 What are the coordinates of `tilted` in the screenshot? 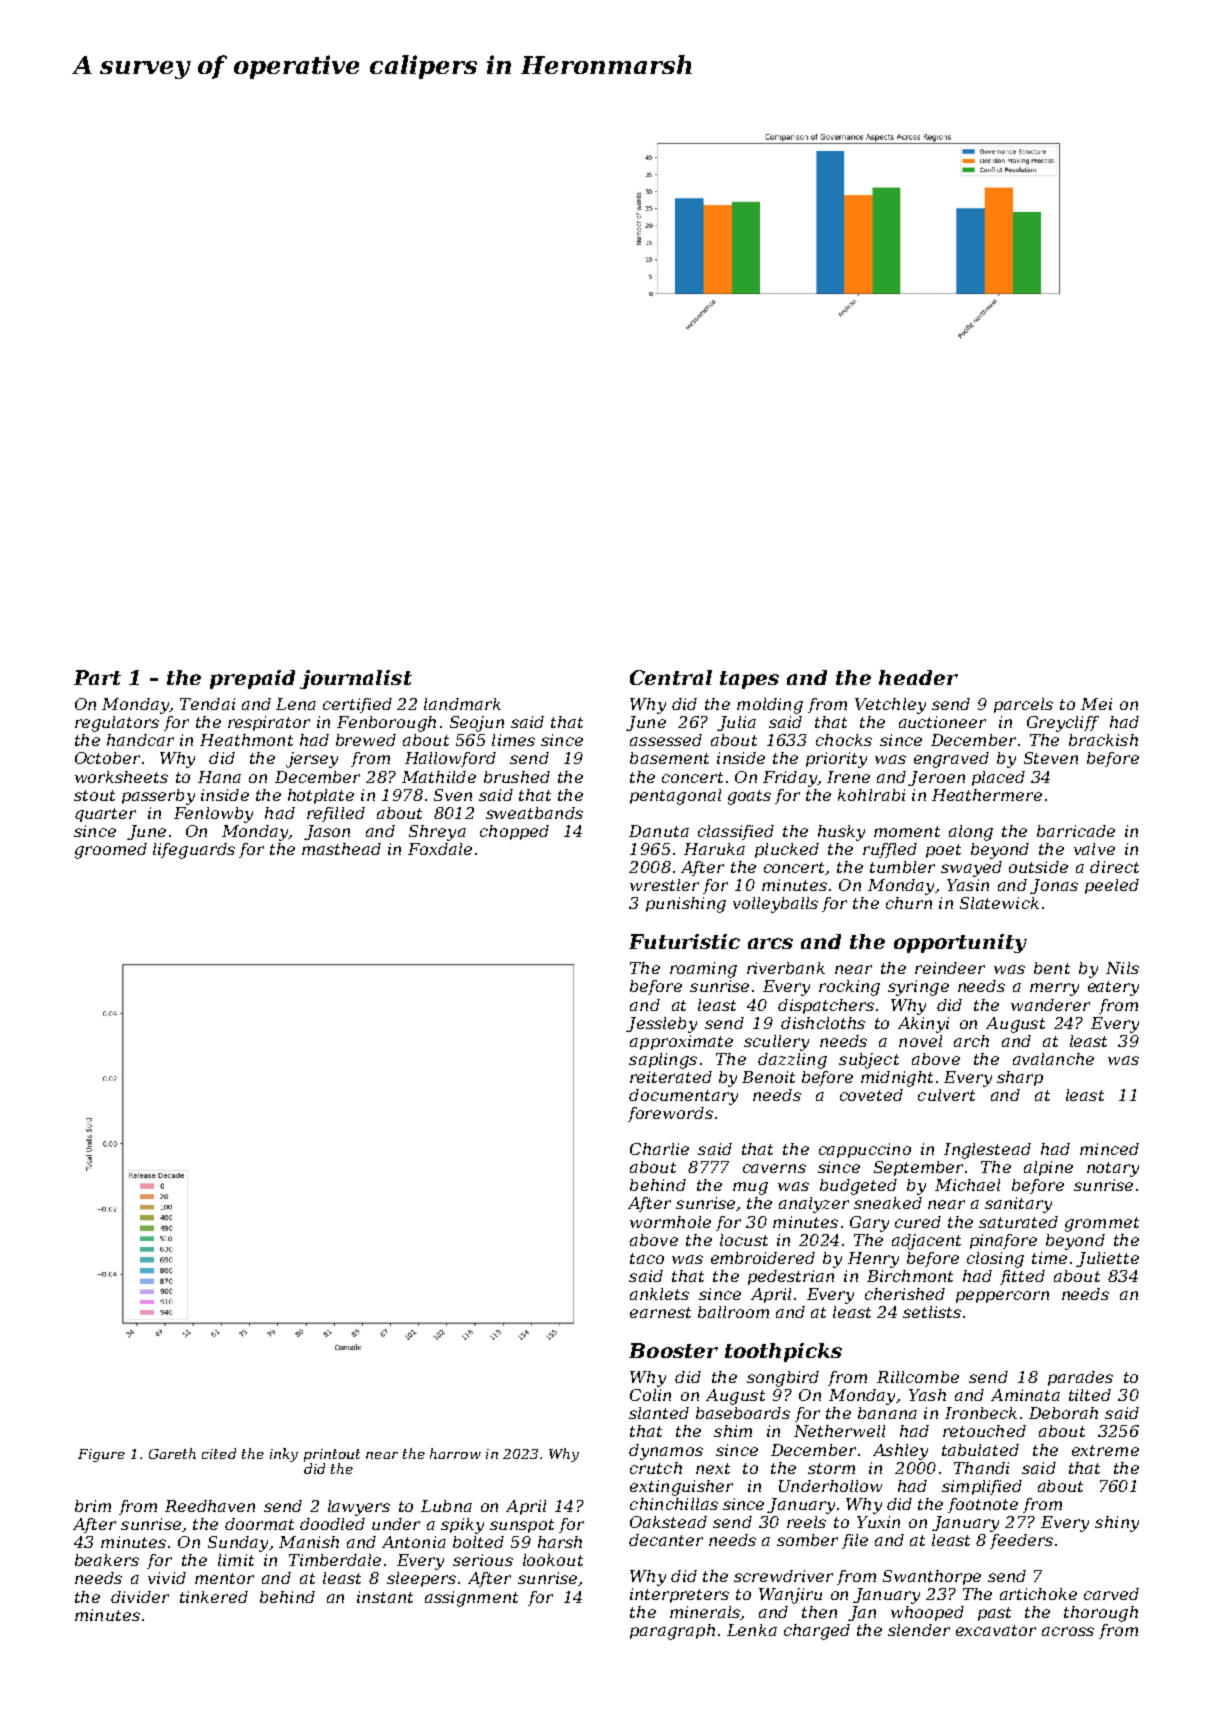 It's located at (1090, 1395).
